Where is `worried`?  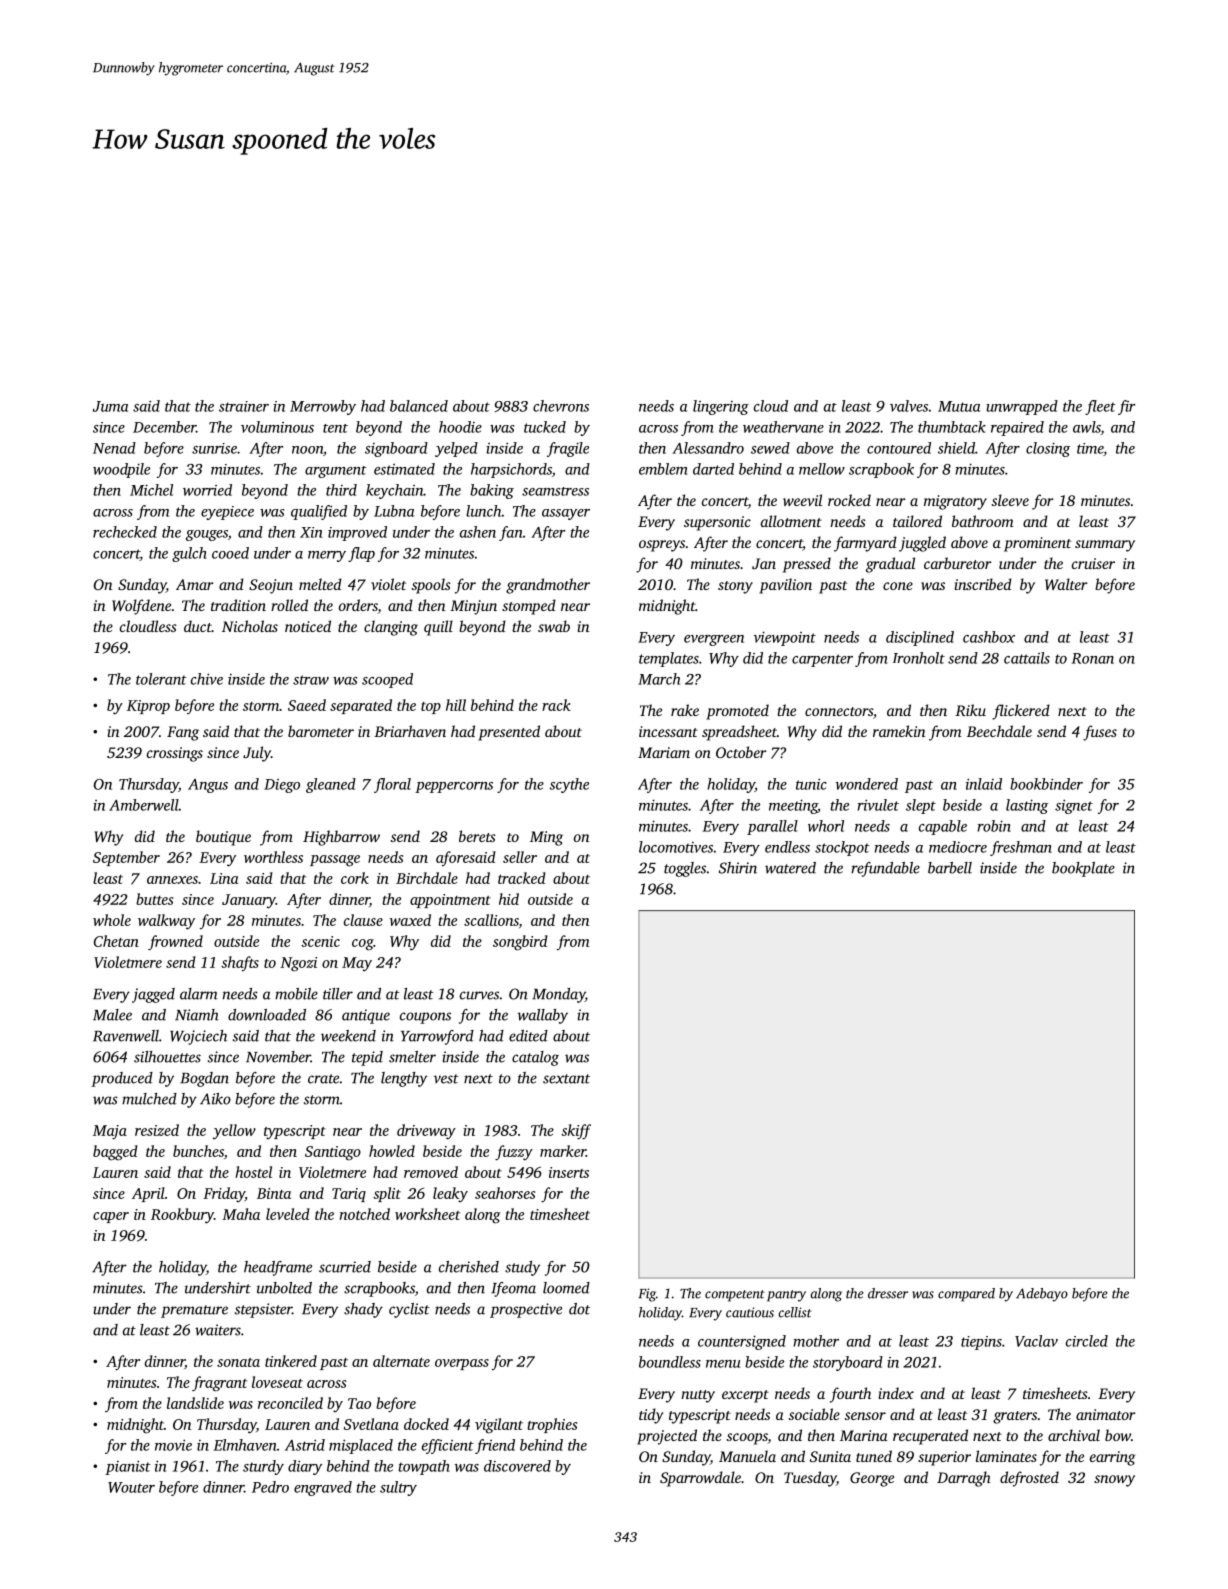
worried is located at coordinates (207, 490).
